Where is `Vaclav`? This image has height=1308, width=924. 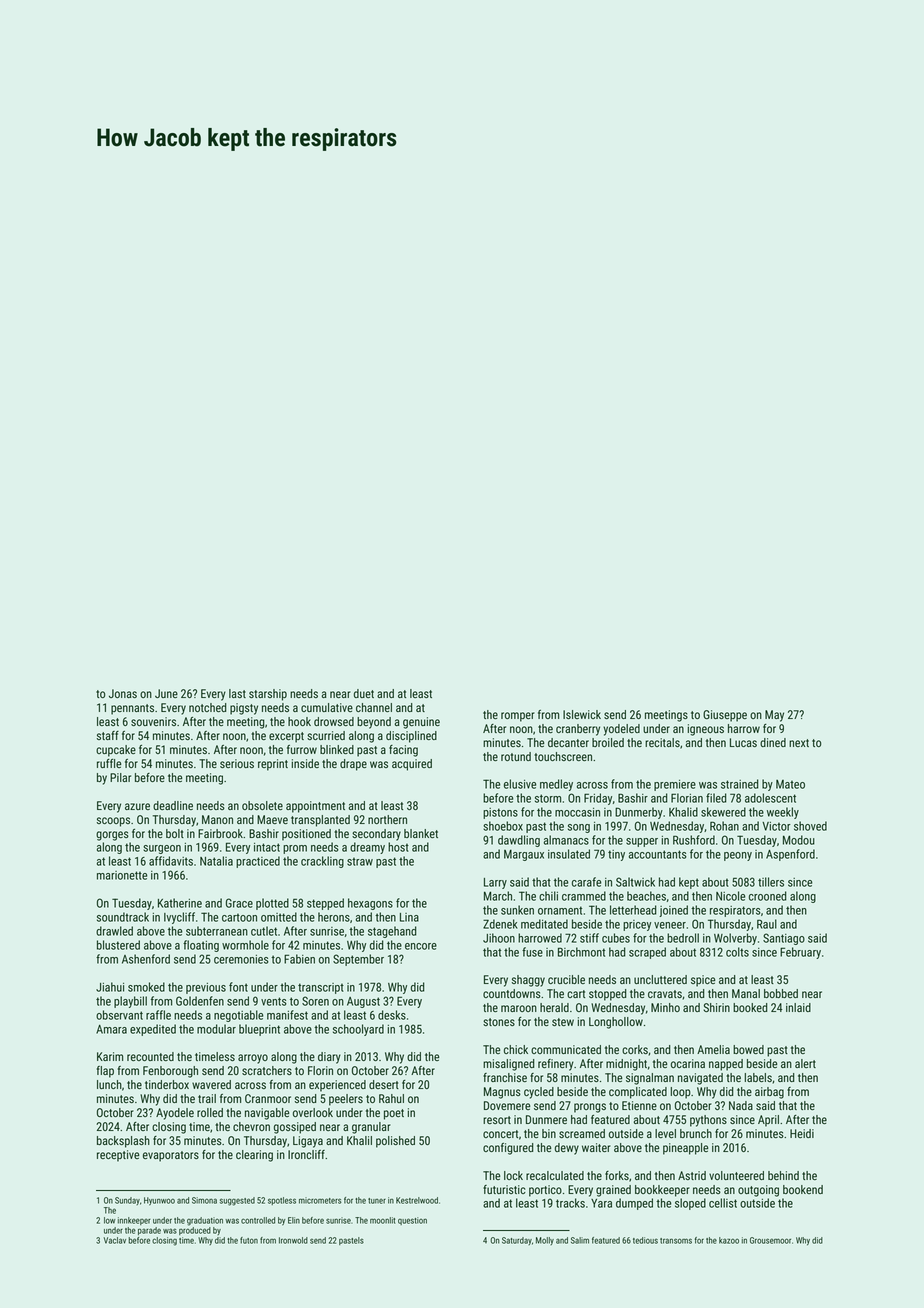 Vaclav is located at coordinates (115, 1240).
